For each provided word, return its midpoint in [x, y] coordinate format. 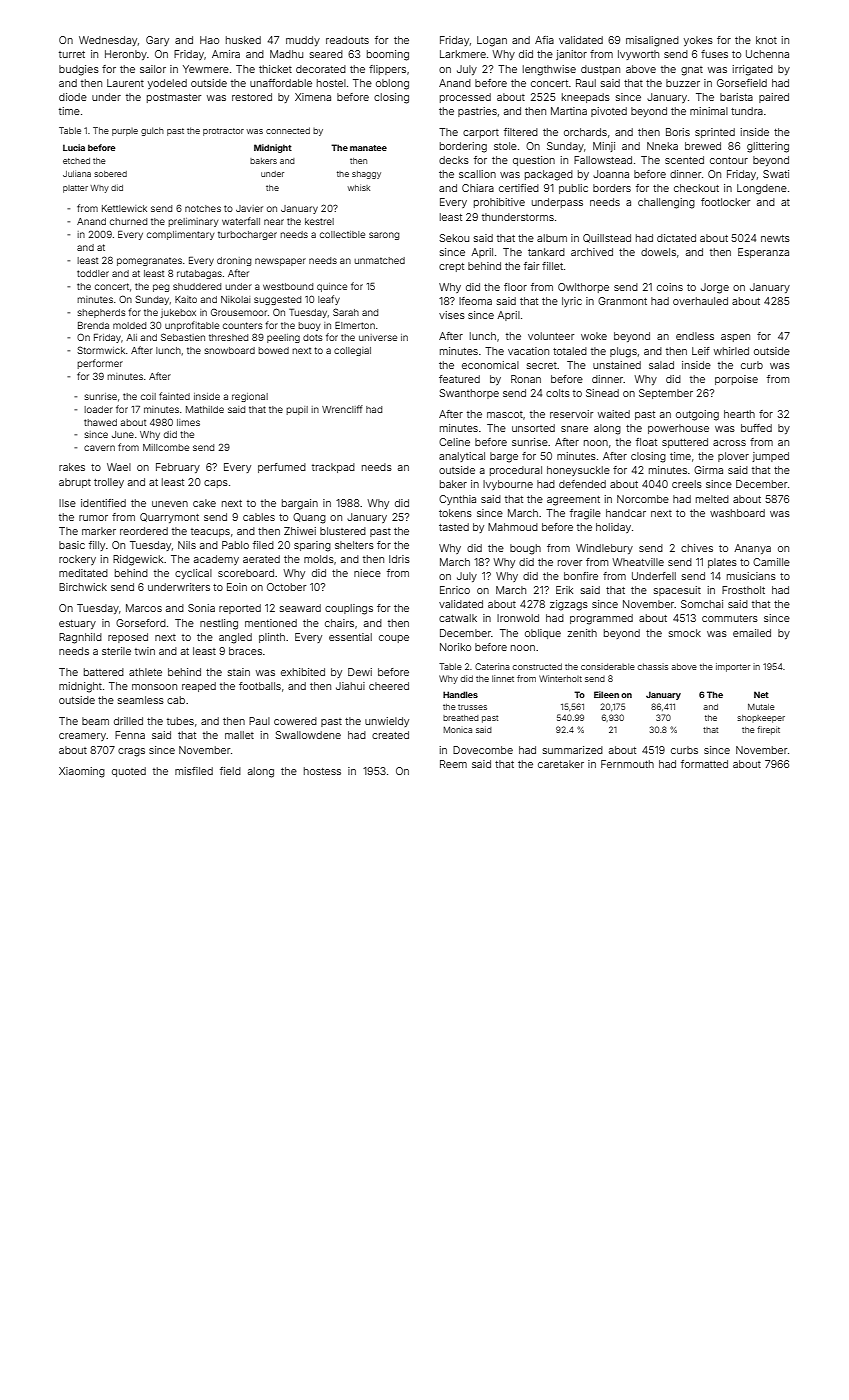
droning [234, 261]
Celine [454, 442]
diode [73, 97]
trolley [109, 483]
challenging [666, 203]
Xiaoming [82, 772]
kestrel [319, 221]
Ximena [313, 97]
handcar [626, 513]
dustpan [600, 70]
